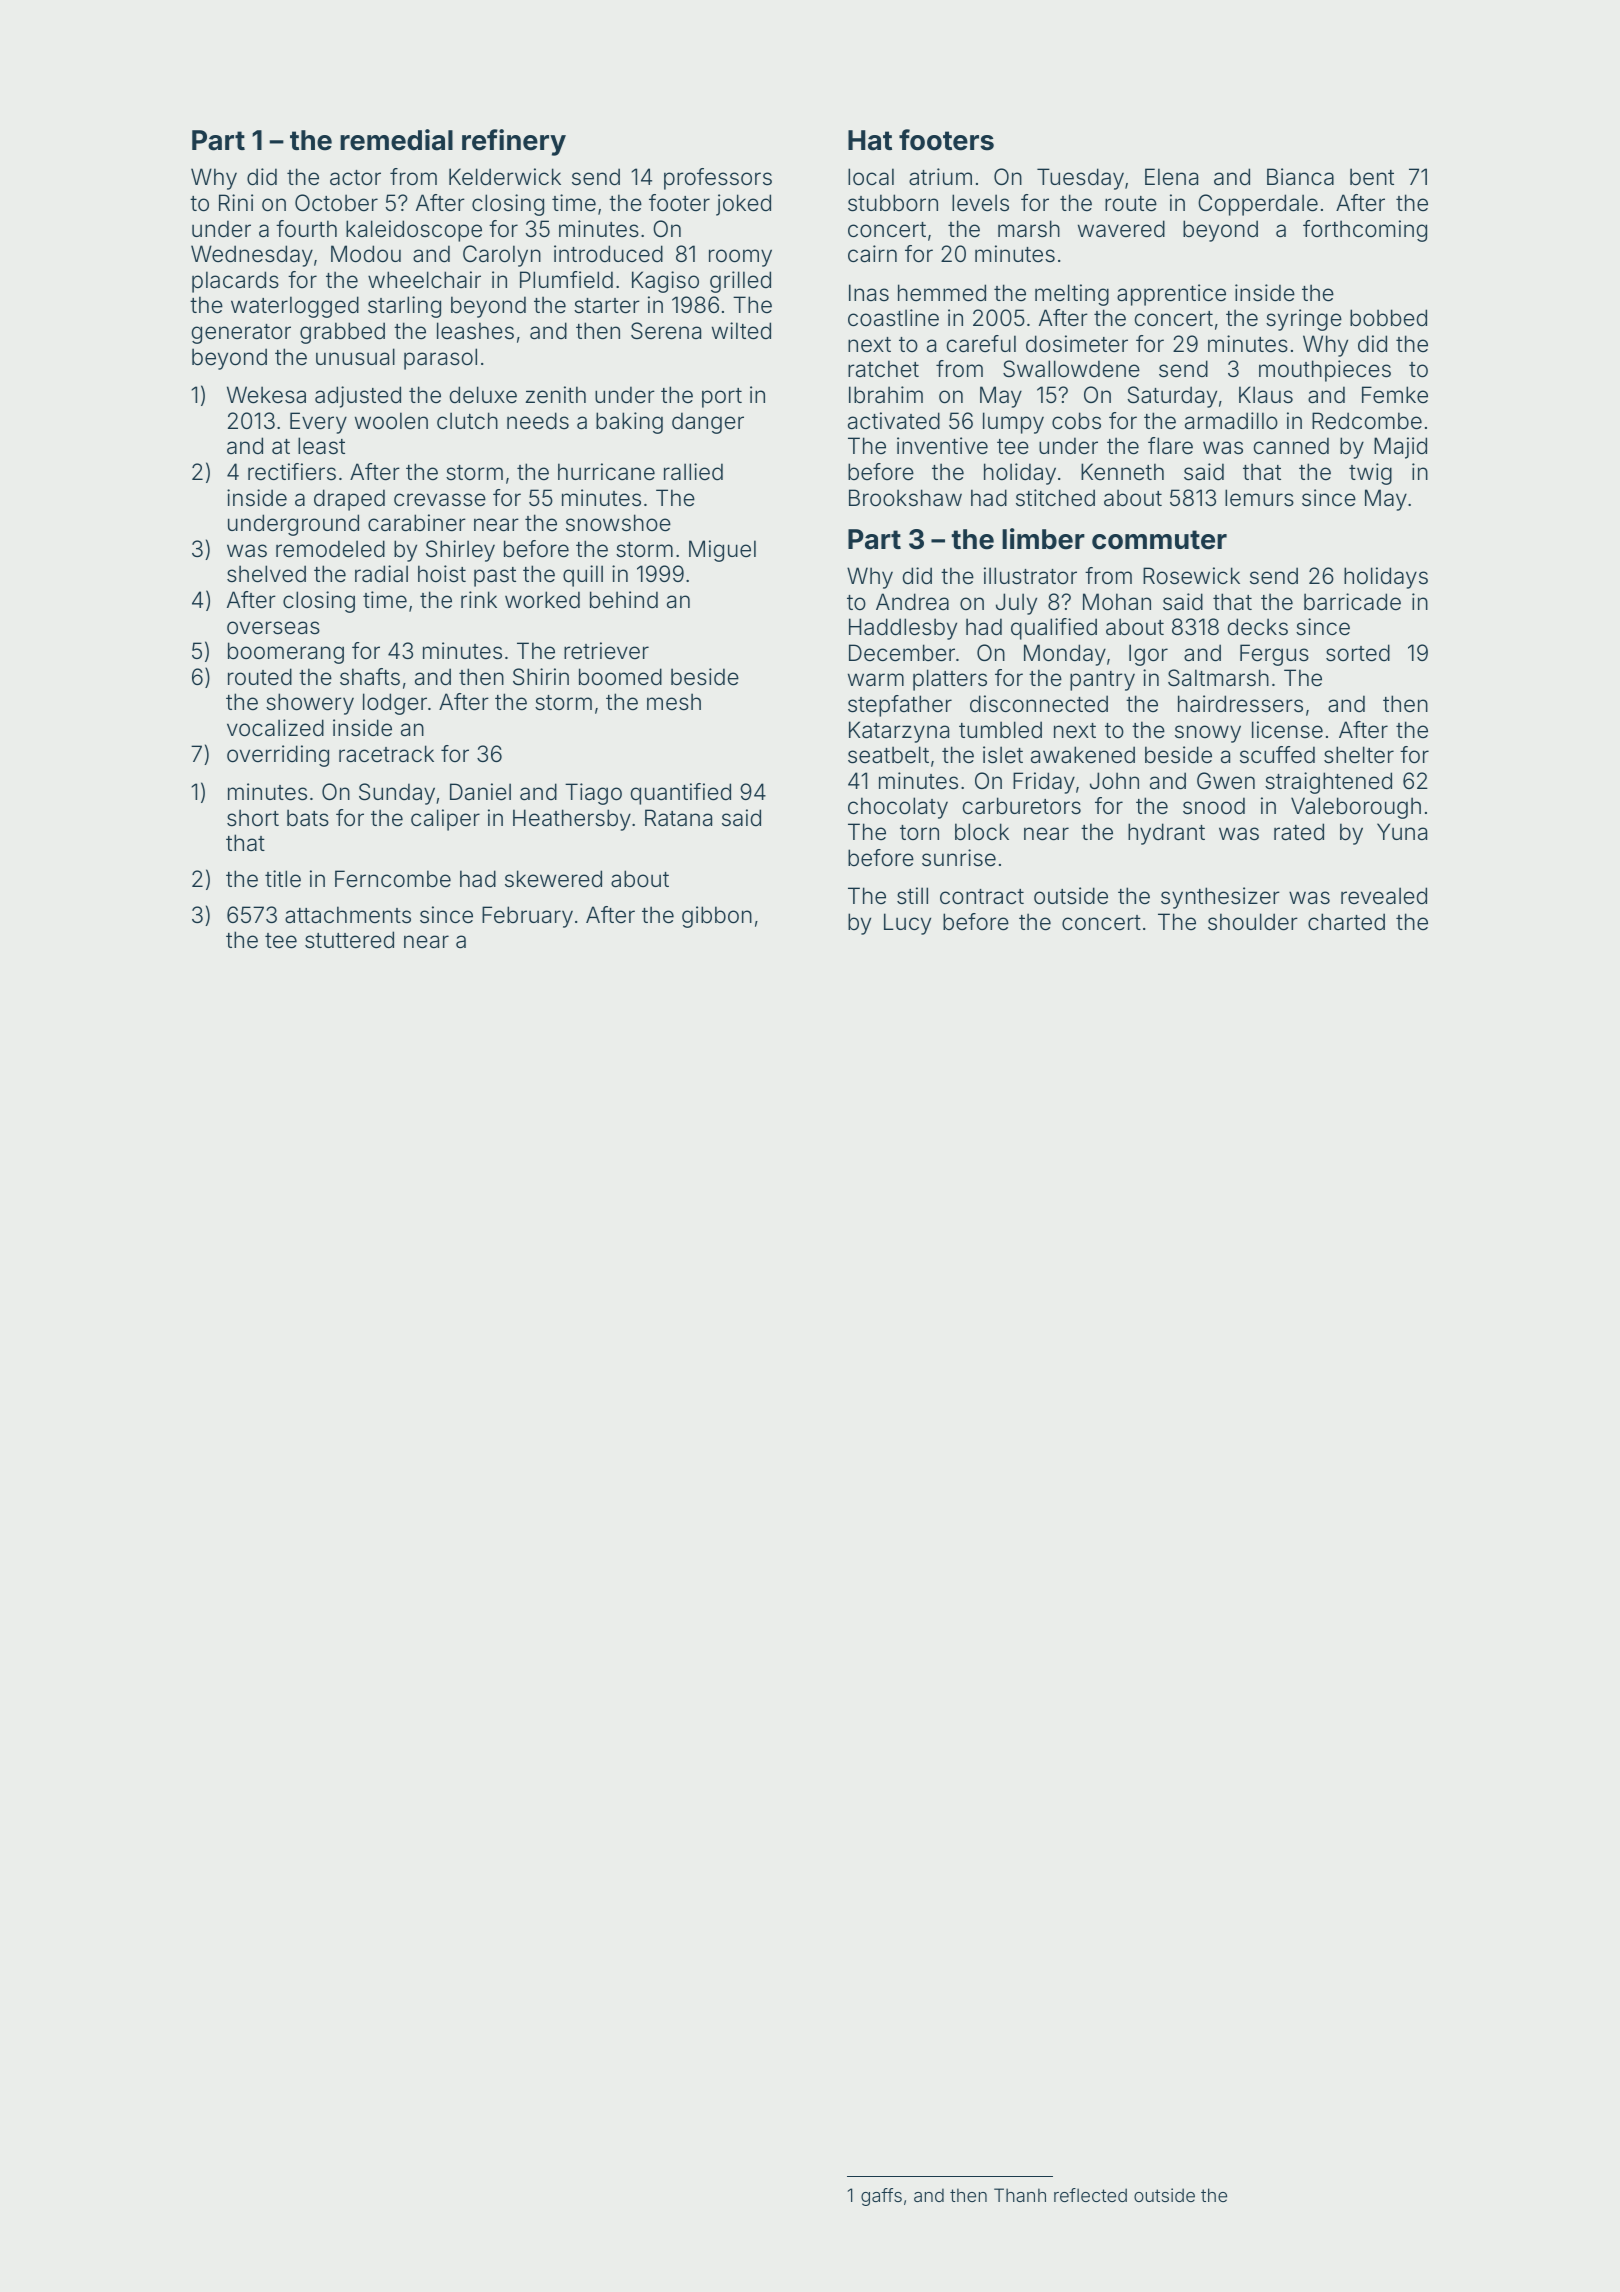 The width and height of the screenshot is (1620, 2292). I want to click on Elena, so click(1171, 177).
